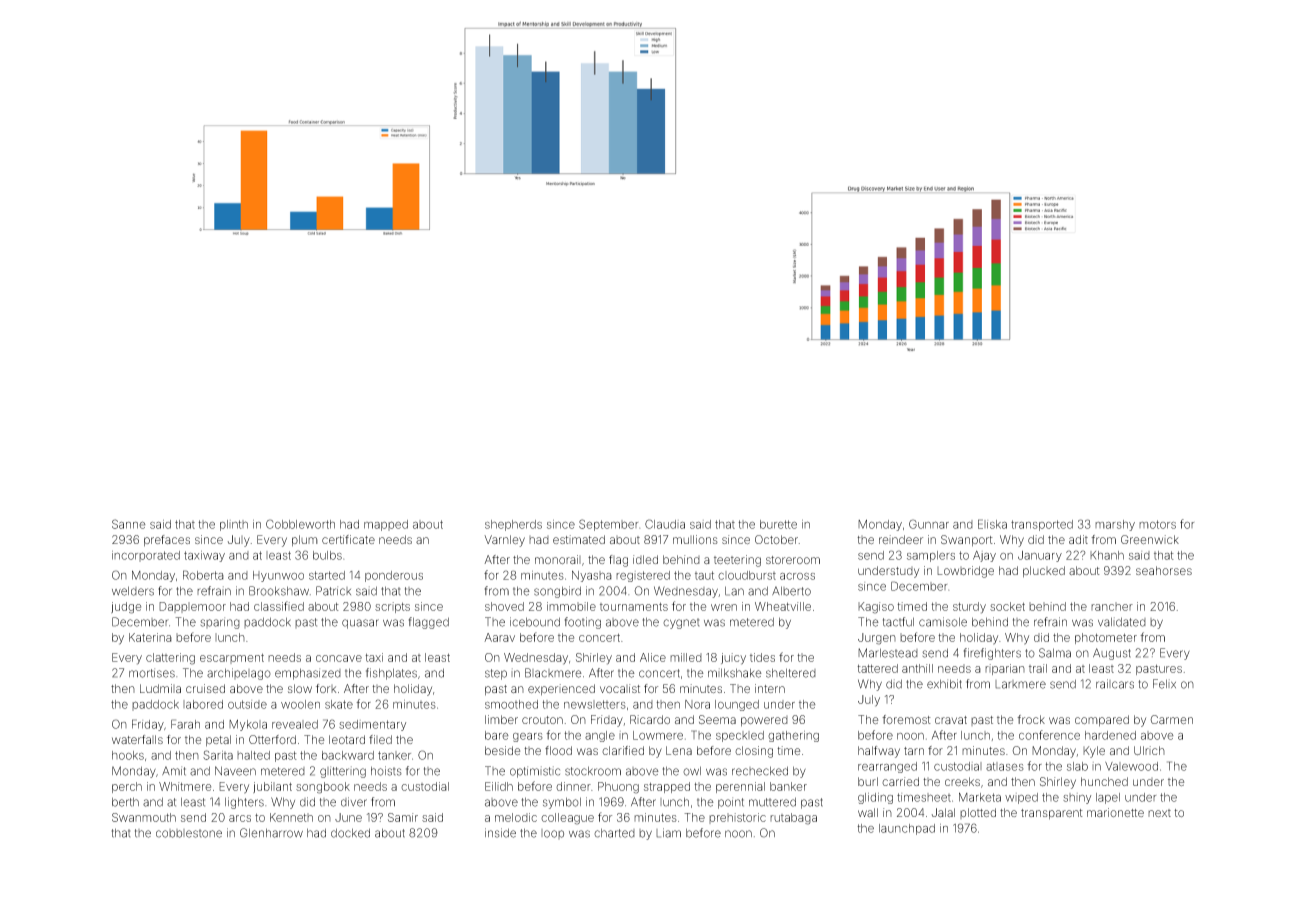 This page has width=1308, height=924. I want to click on step, so click(496, 674).
